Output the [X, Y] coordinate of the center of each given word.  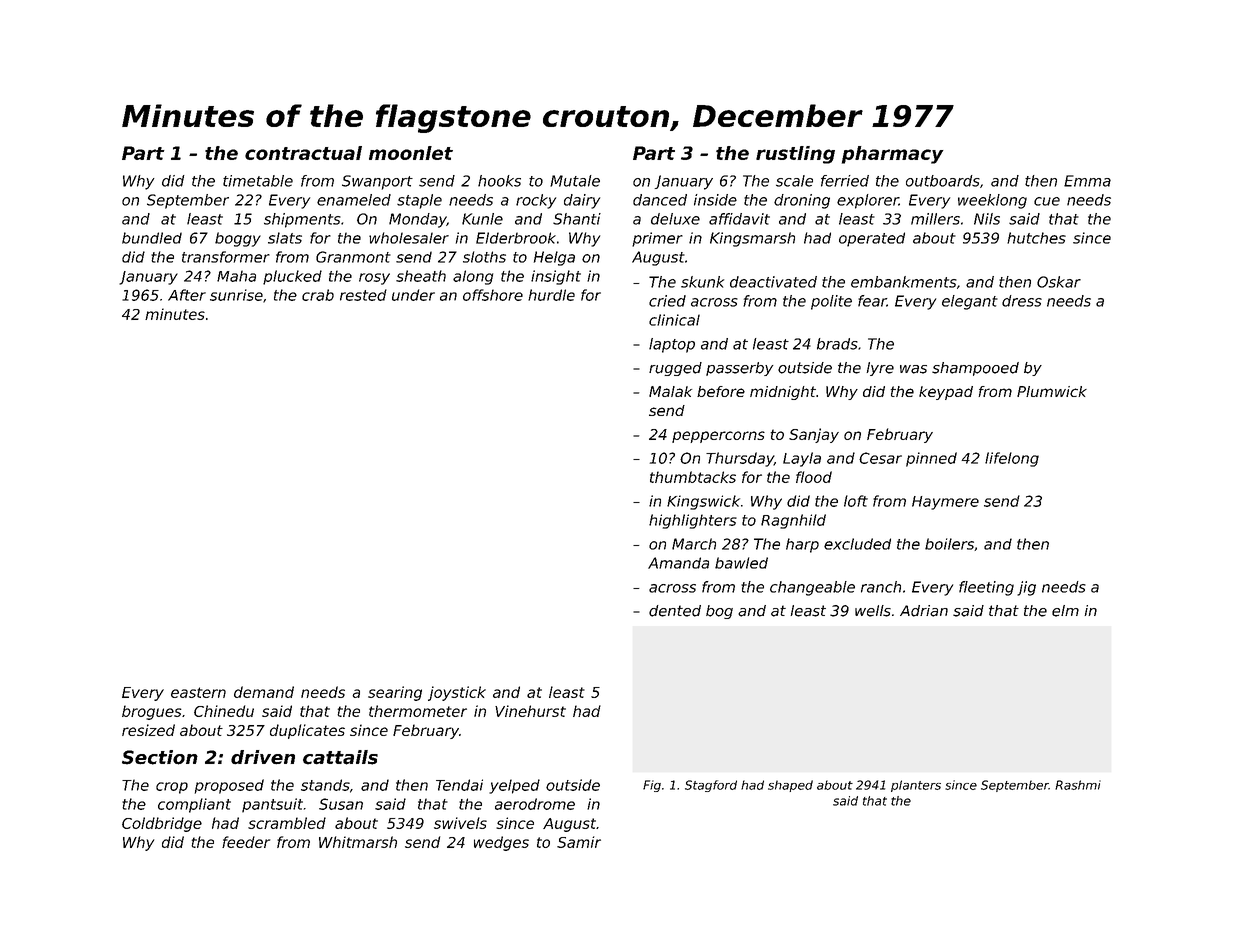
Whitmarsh [358, 842]
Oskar [1059, 282]
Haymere [945, 503]
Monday [418, 220]
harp [802, 545]
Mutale [575, 181]
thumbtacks [693, 477]
